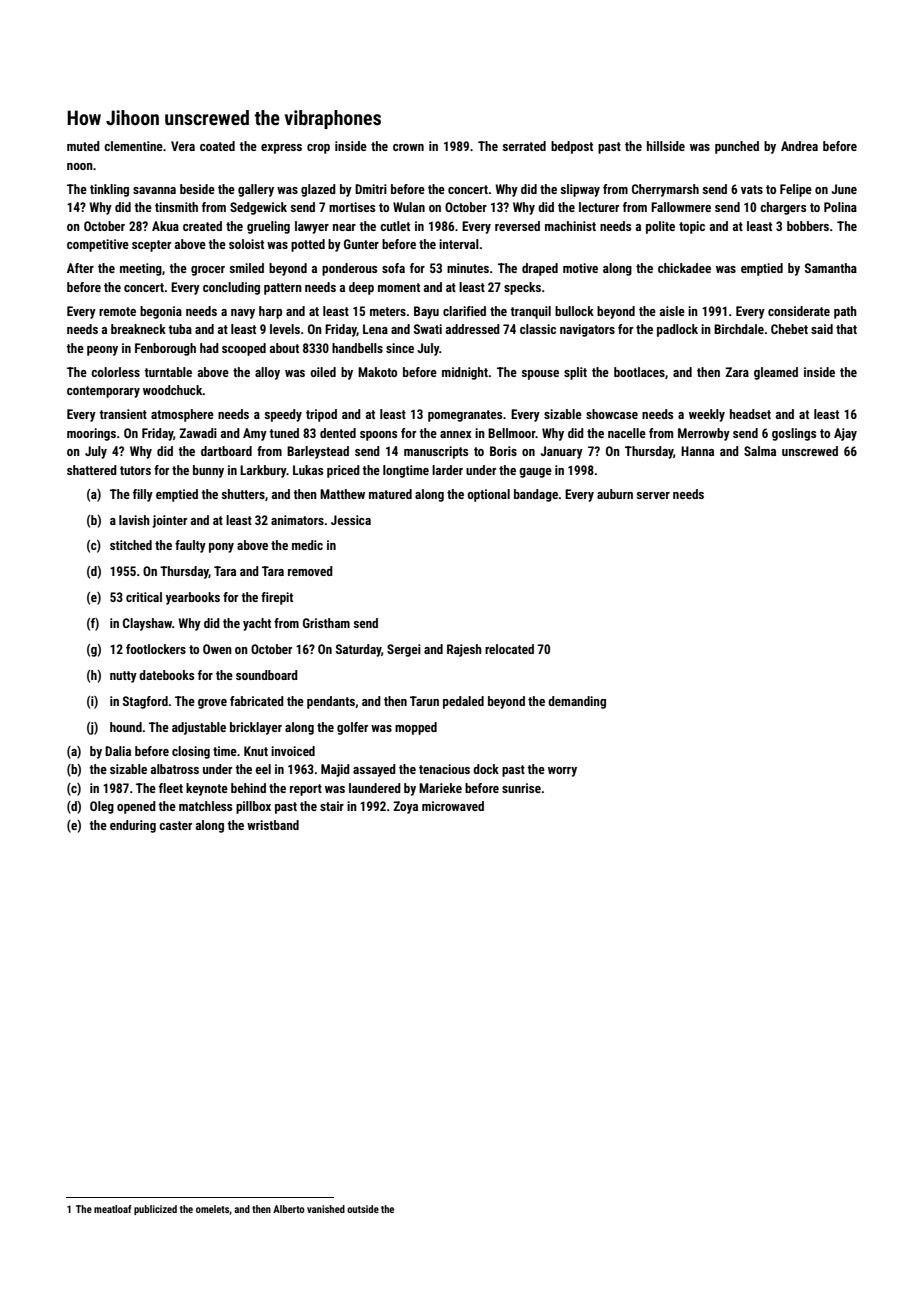 Image resolution: width=924 pixels, height=1308 pixels. I want to click on matchless, so click(205, 806).
